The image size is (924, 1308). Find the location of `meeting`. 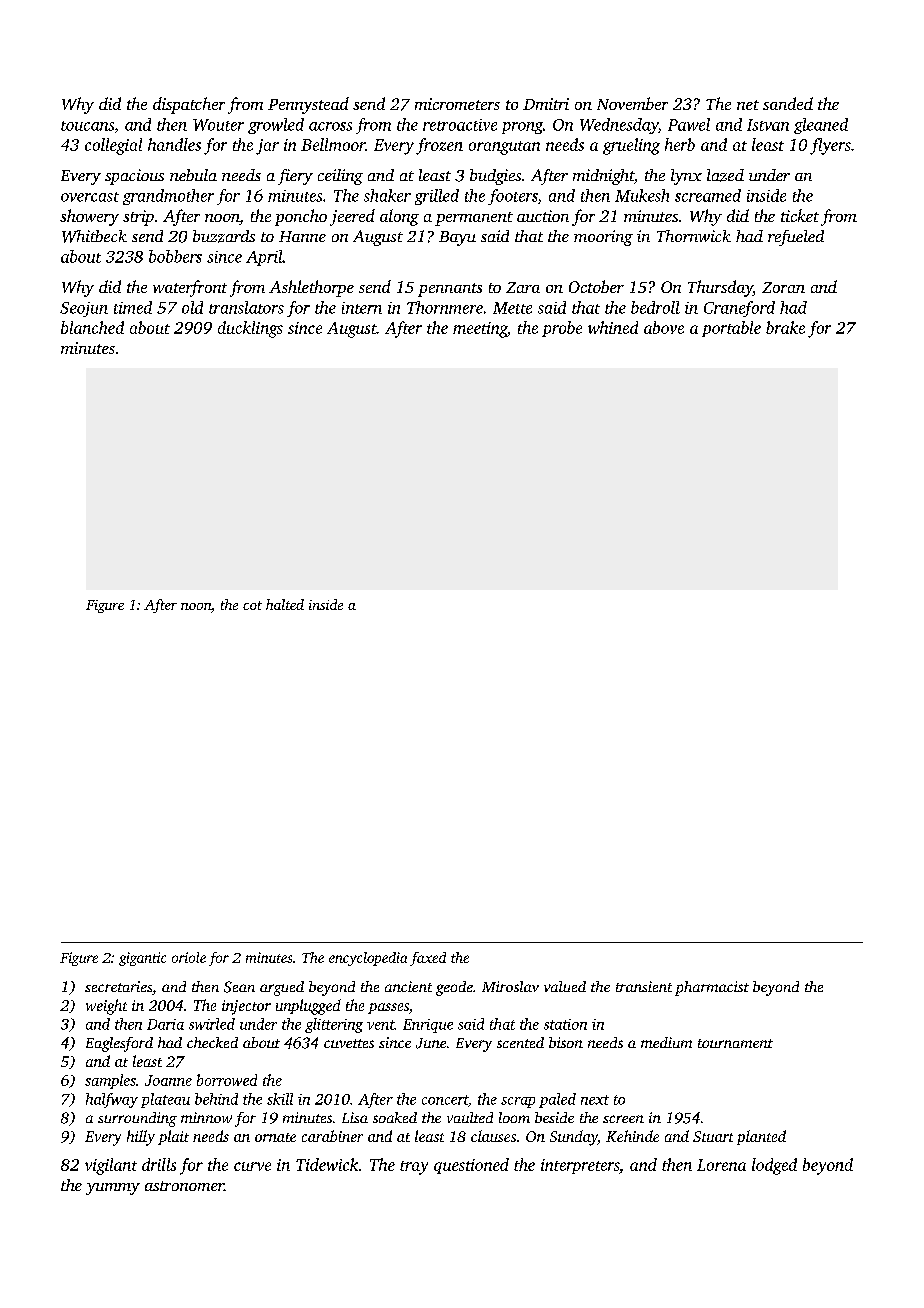

meeting is located at coordinates (480, 330).
